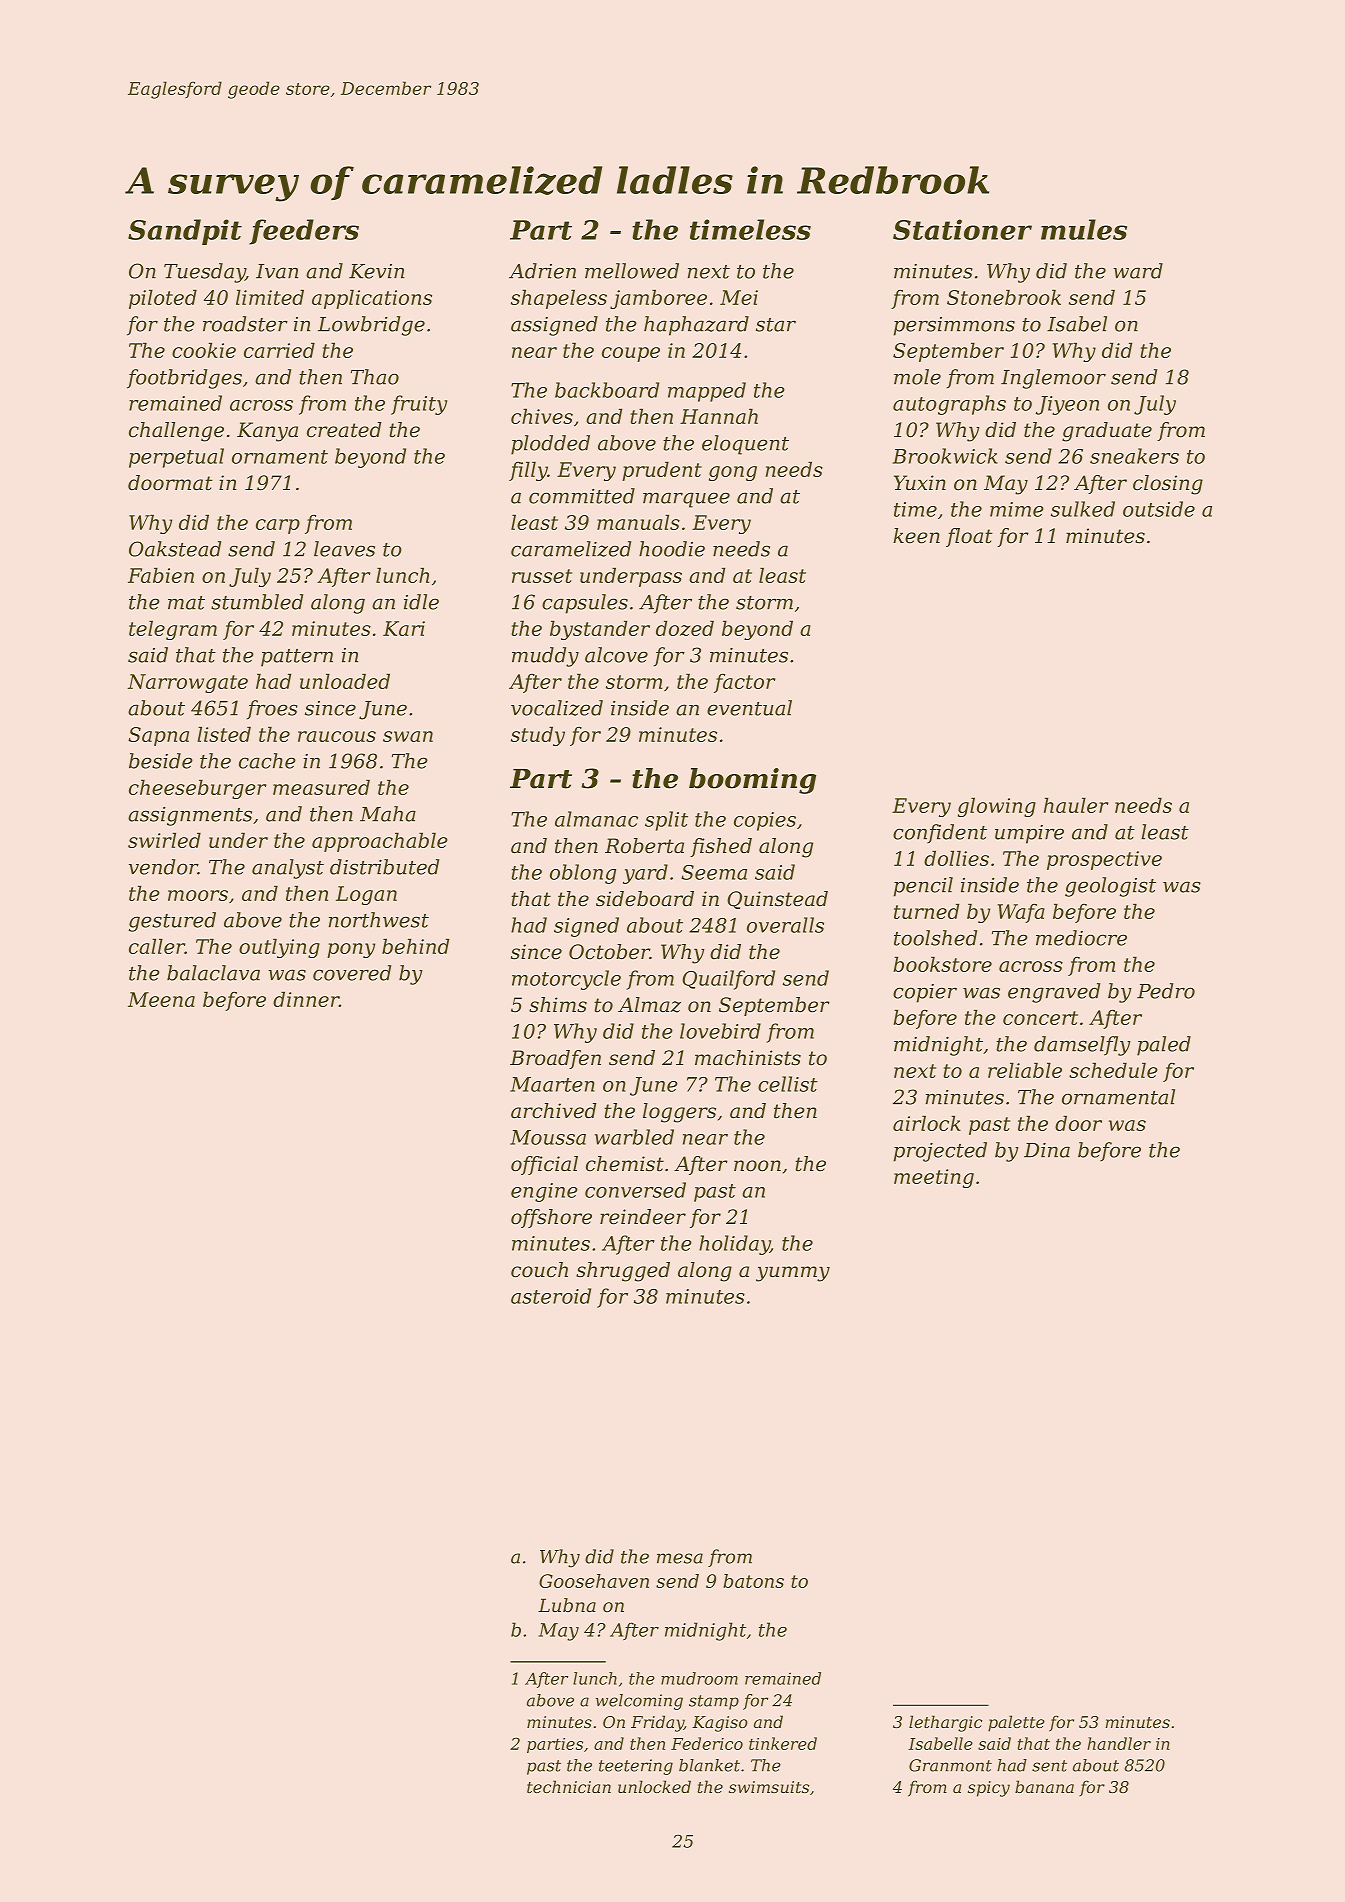  Describe the element at coordinates (337, 736) in the page. I see `raucous` at that location.
